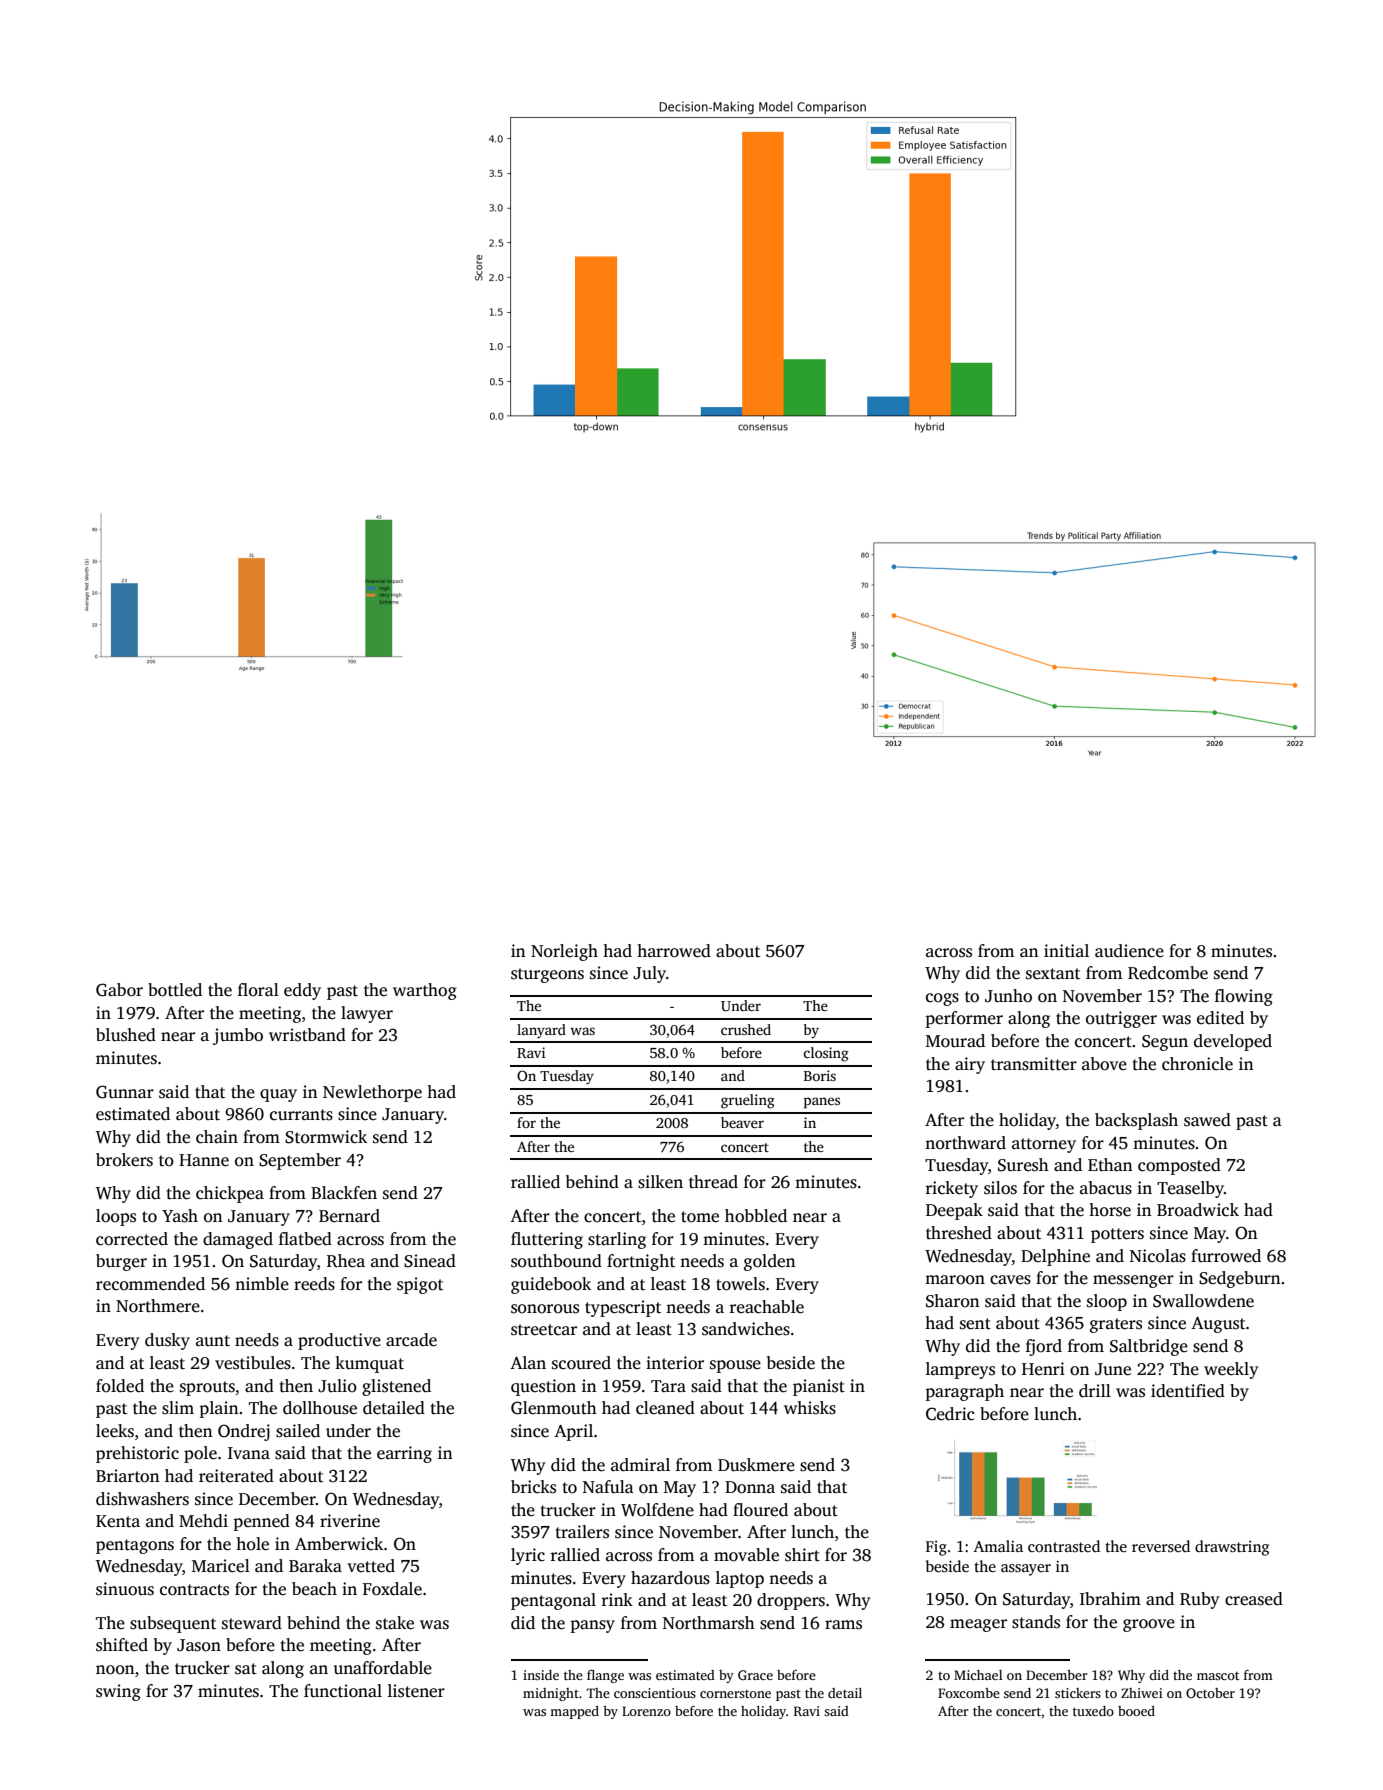 This screenshot has height=1790, width=1383. I want to click on threshed, so click(959, 1233).
